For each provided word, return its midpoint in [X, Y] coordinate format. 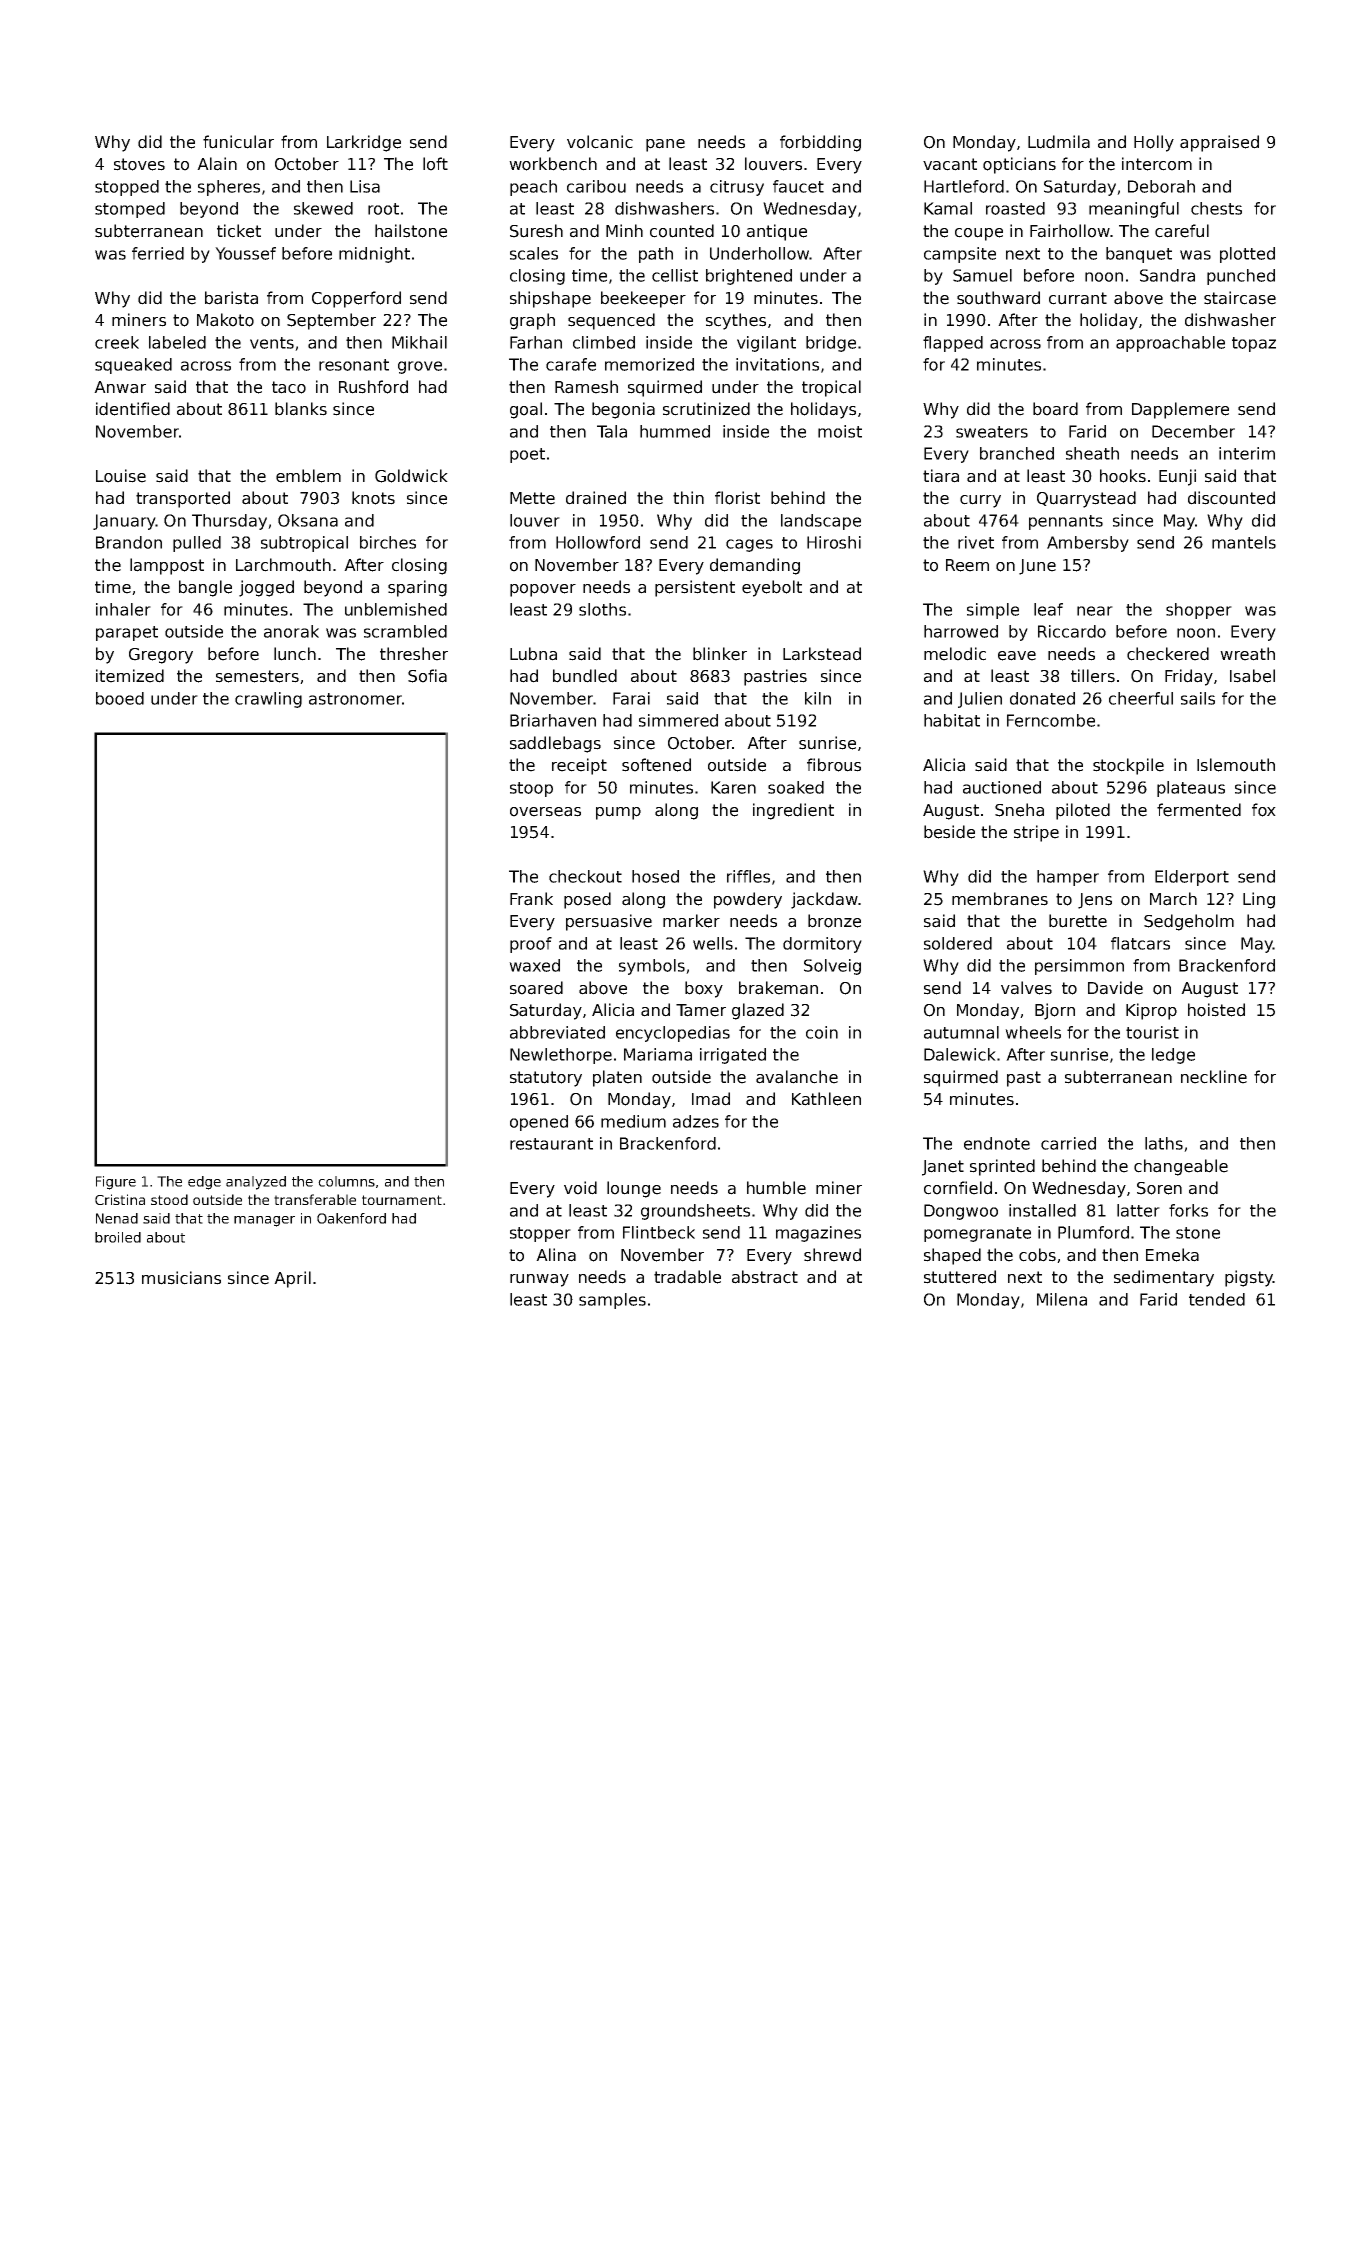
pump [618, 813]
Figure [116, 1183]
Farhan [536, 342]
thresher [414, 654]
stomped [130, 210]
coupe [979, 234]
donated [1042, 698]
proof [531, 945]
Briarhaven [553, 720]
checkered [1168, 654]
